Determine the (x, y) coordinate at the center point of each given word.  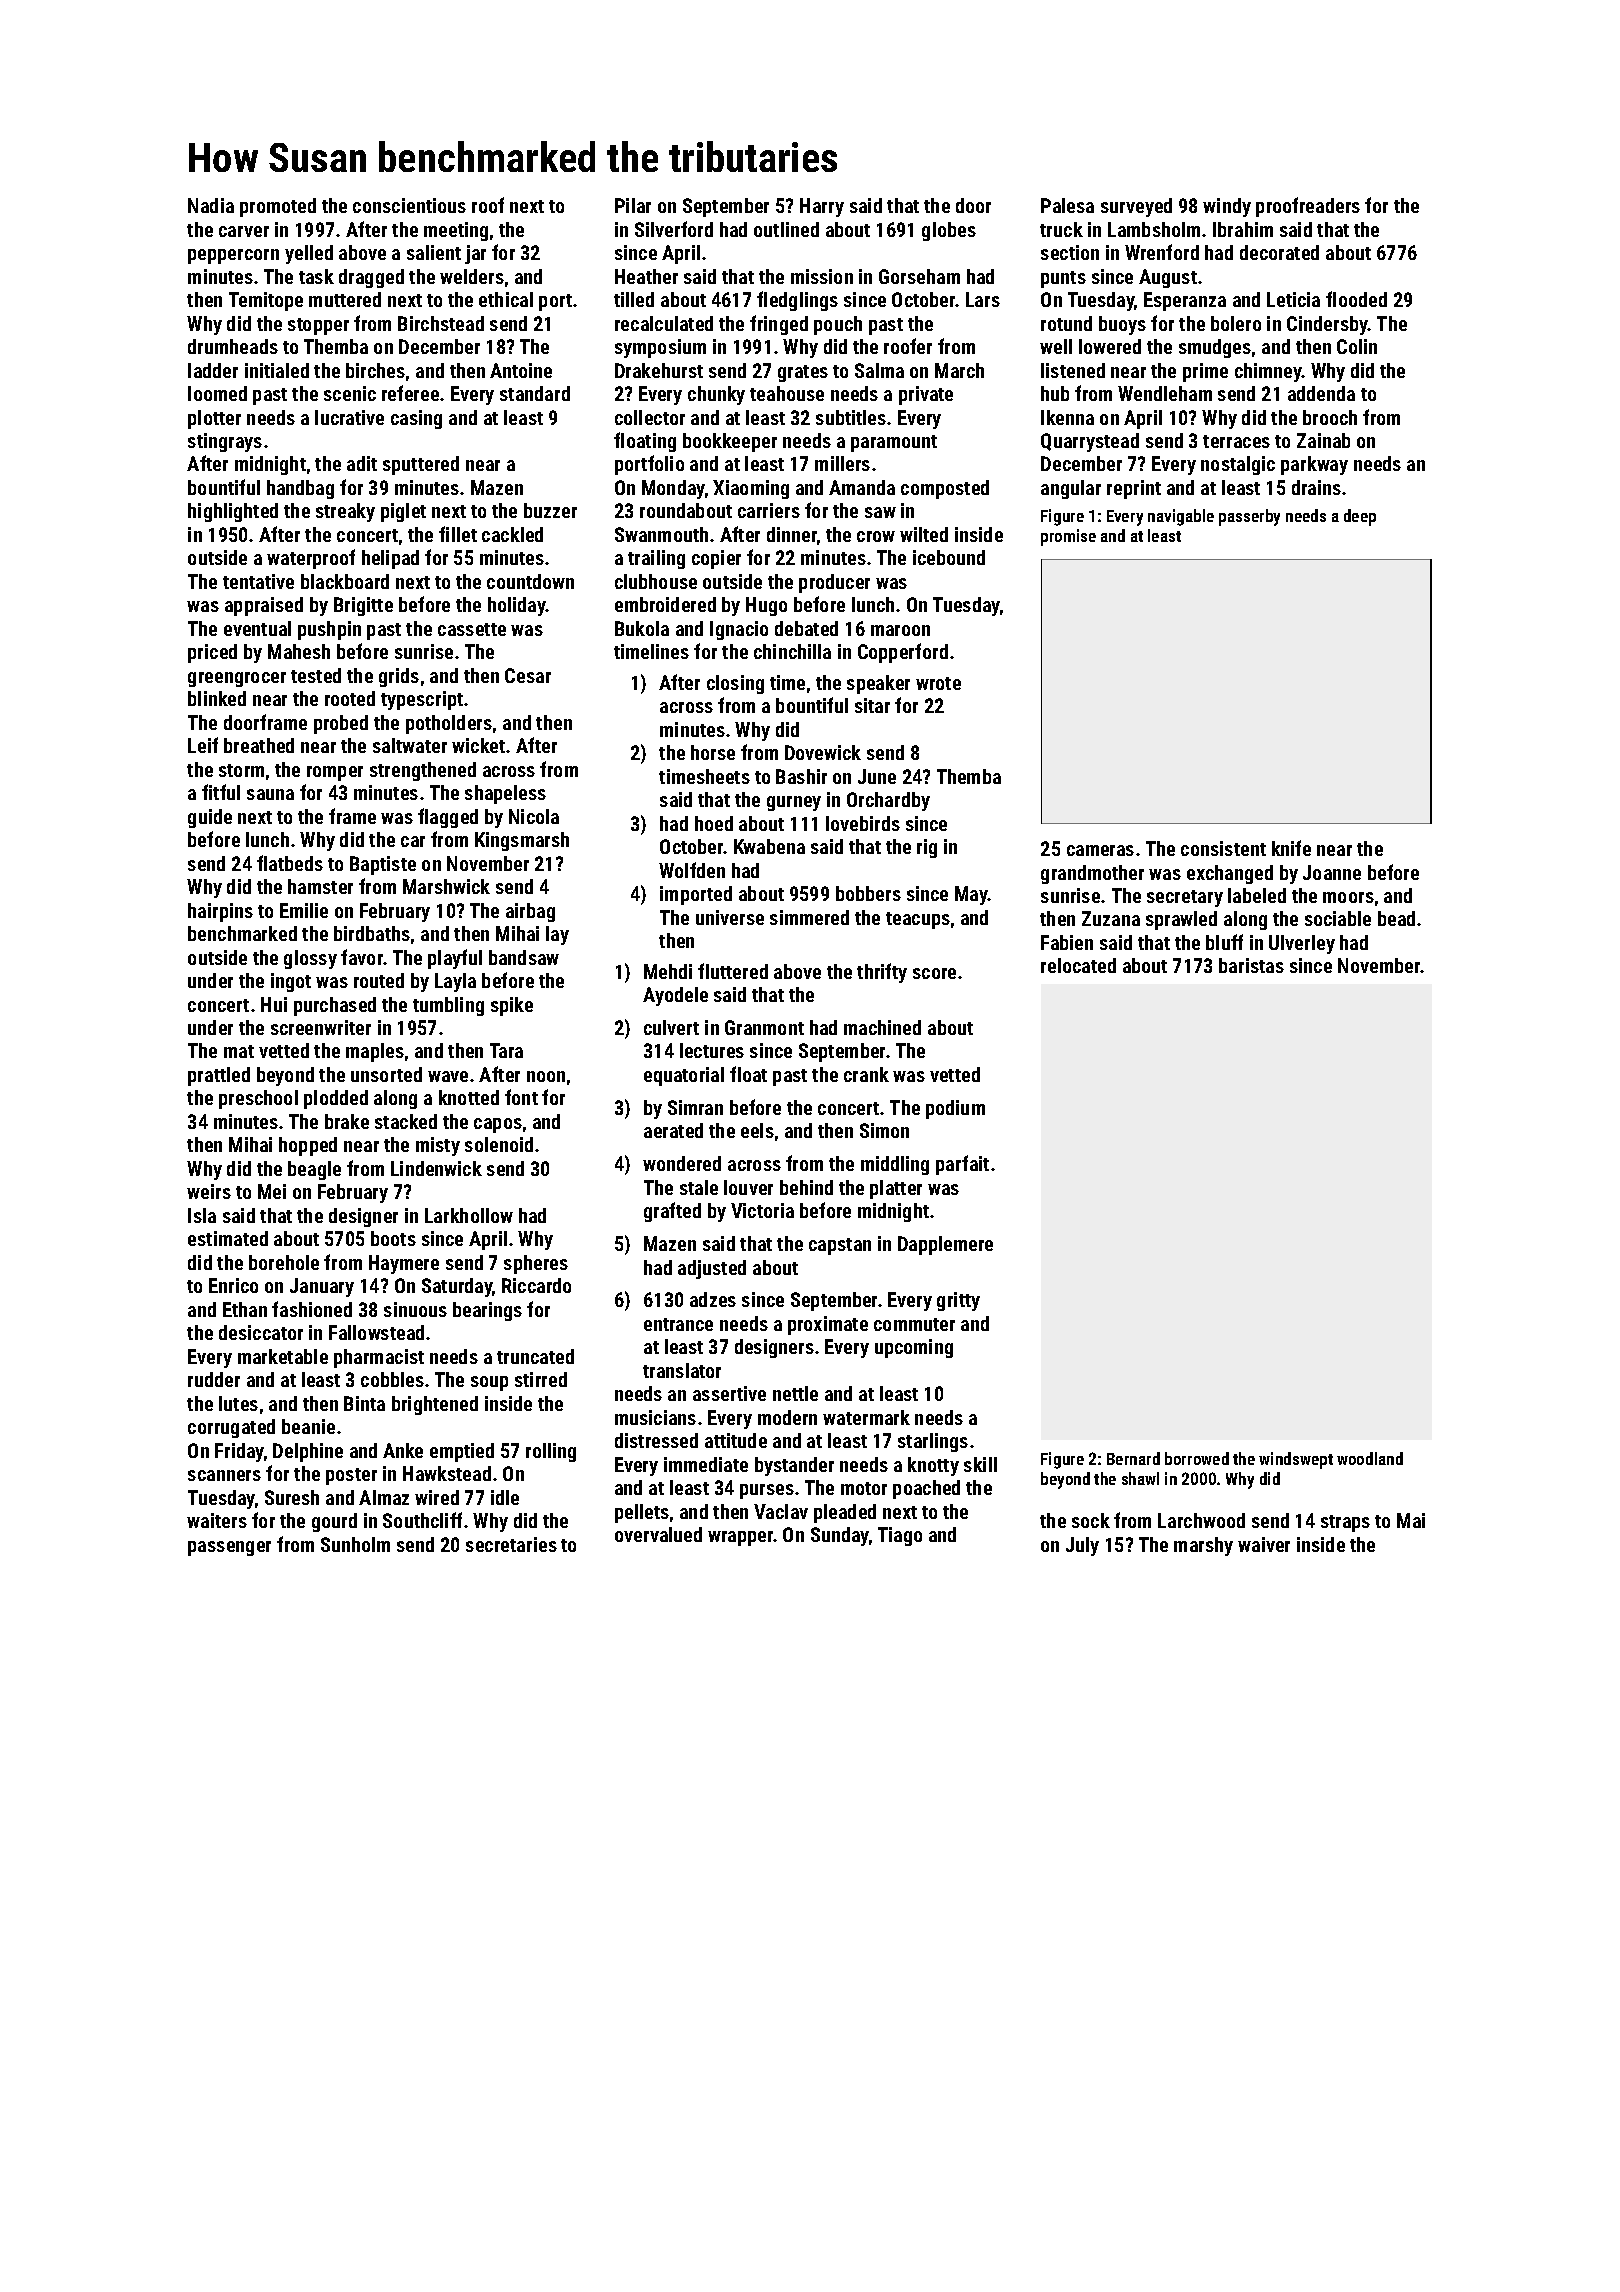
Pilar (633, 205)
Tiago (900, 1536)
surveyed (1136, 207)
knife (1291, 848)
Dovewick (823, 752)
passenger (229, 1548)
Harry (822, 207)
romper (335, 773)
